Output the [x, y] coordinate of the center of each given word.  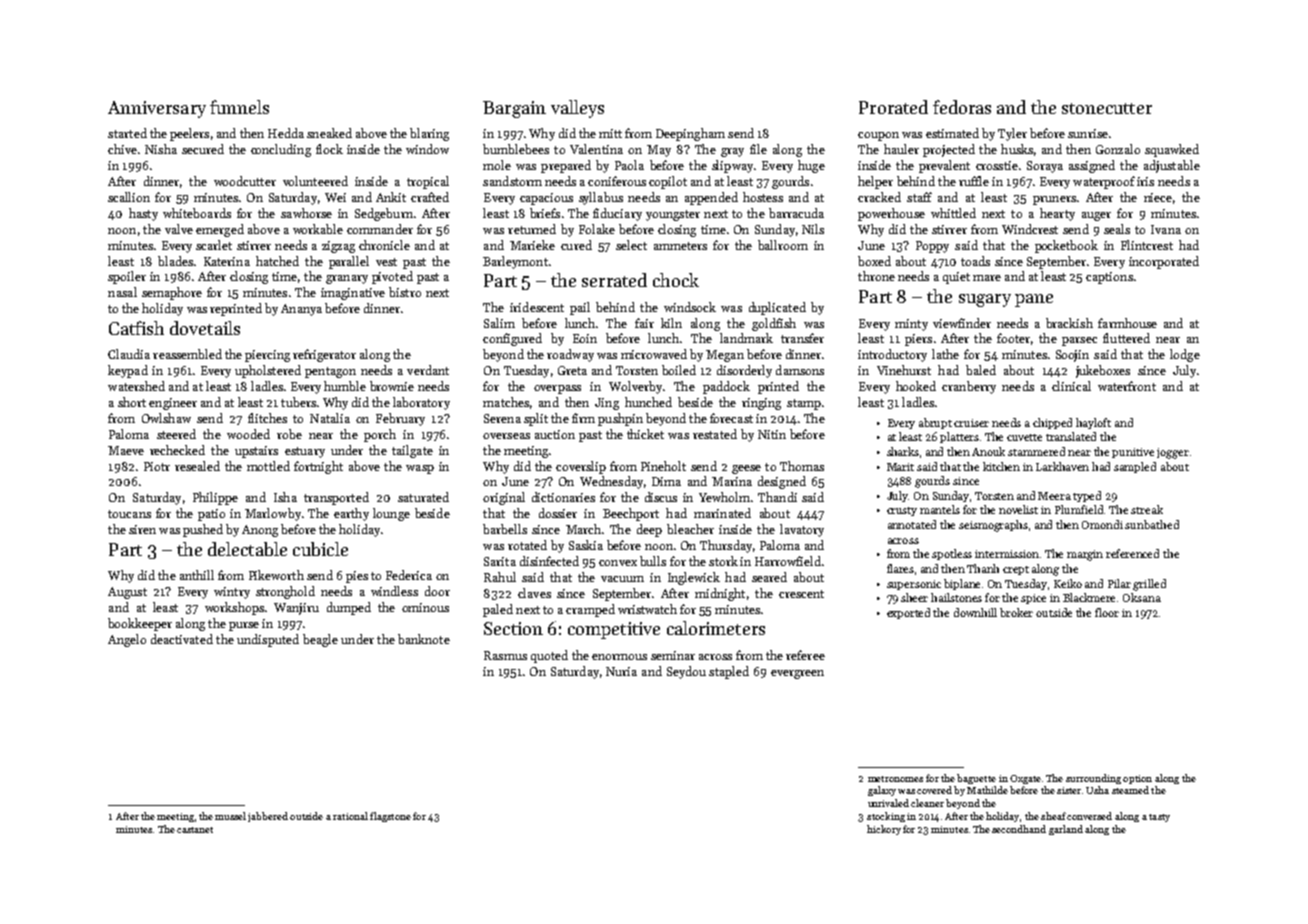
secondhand [1019, 829]
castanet [195, 830]
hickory [884, 830]
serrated [614, 280]
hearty [1057, 214]
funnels [239, 107]
